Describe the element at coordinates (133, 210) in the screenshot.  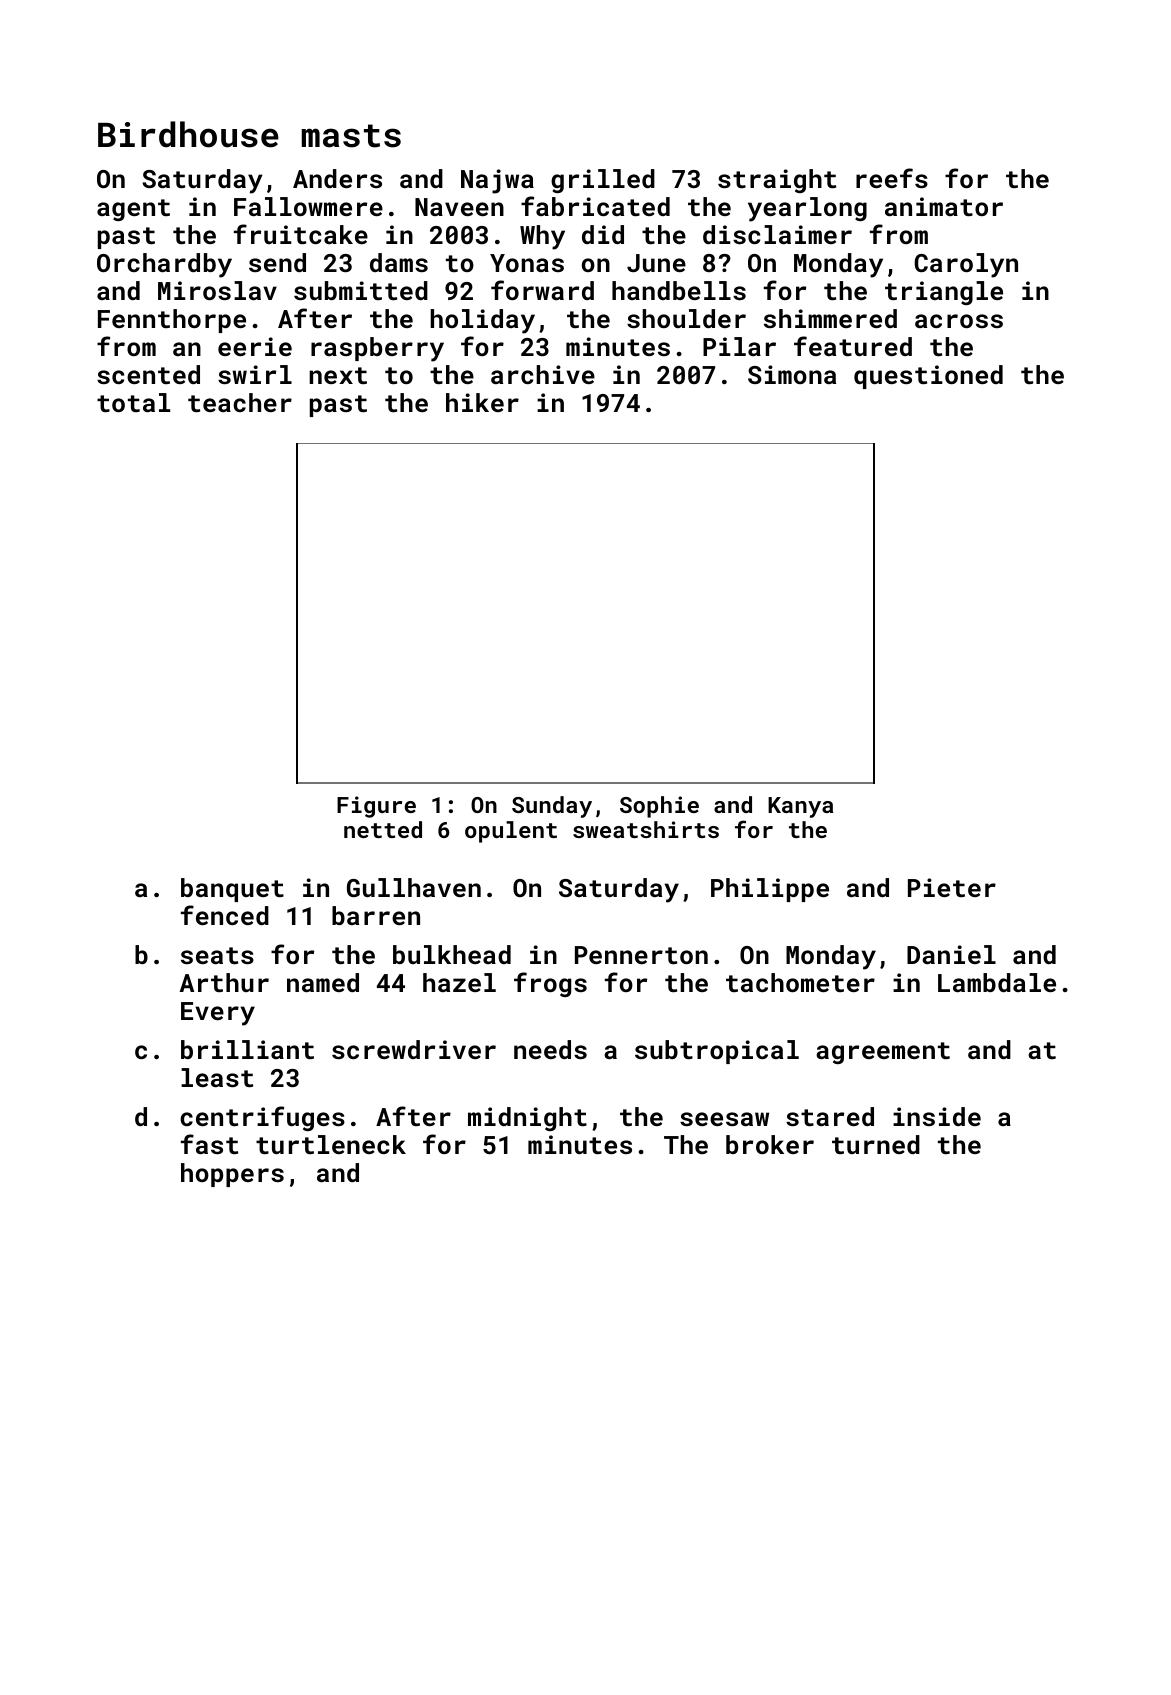
I see `agent` at that location.
